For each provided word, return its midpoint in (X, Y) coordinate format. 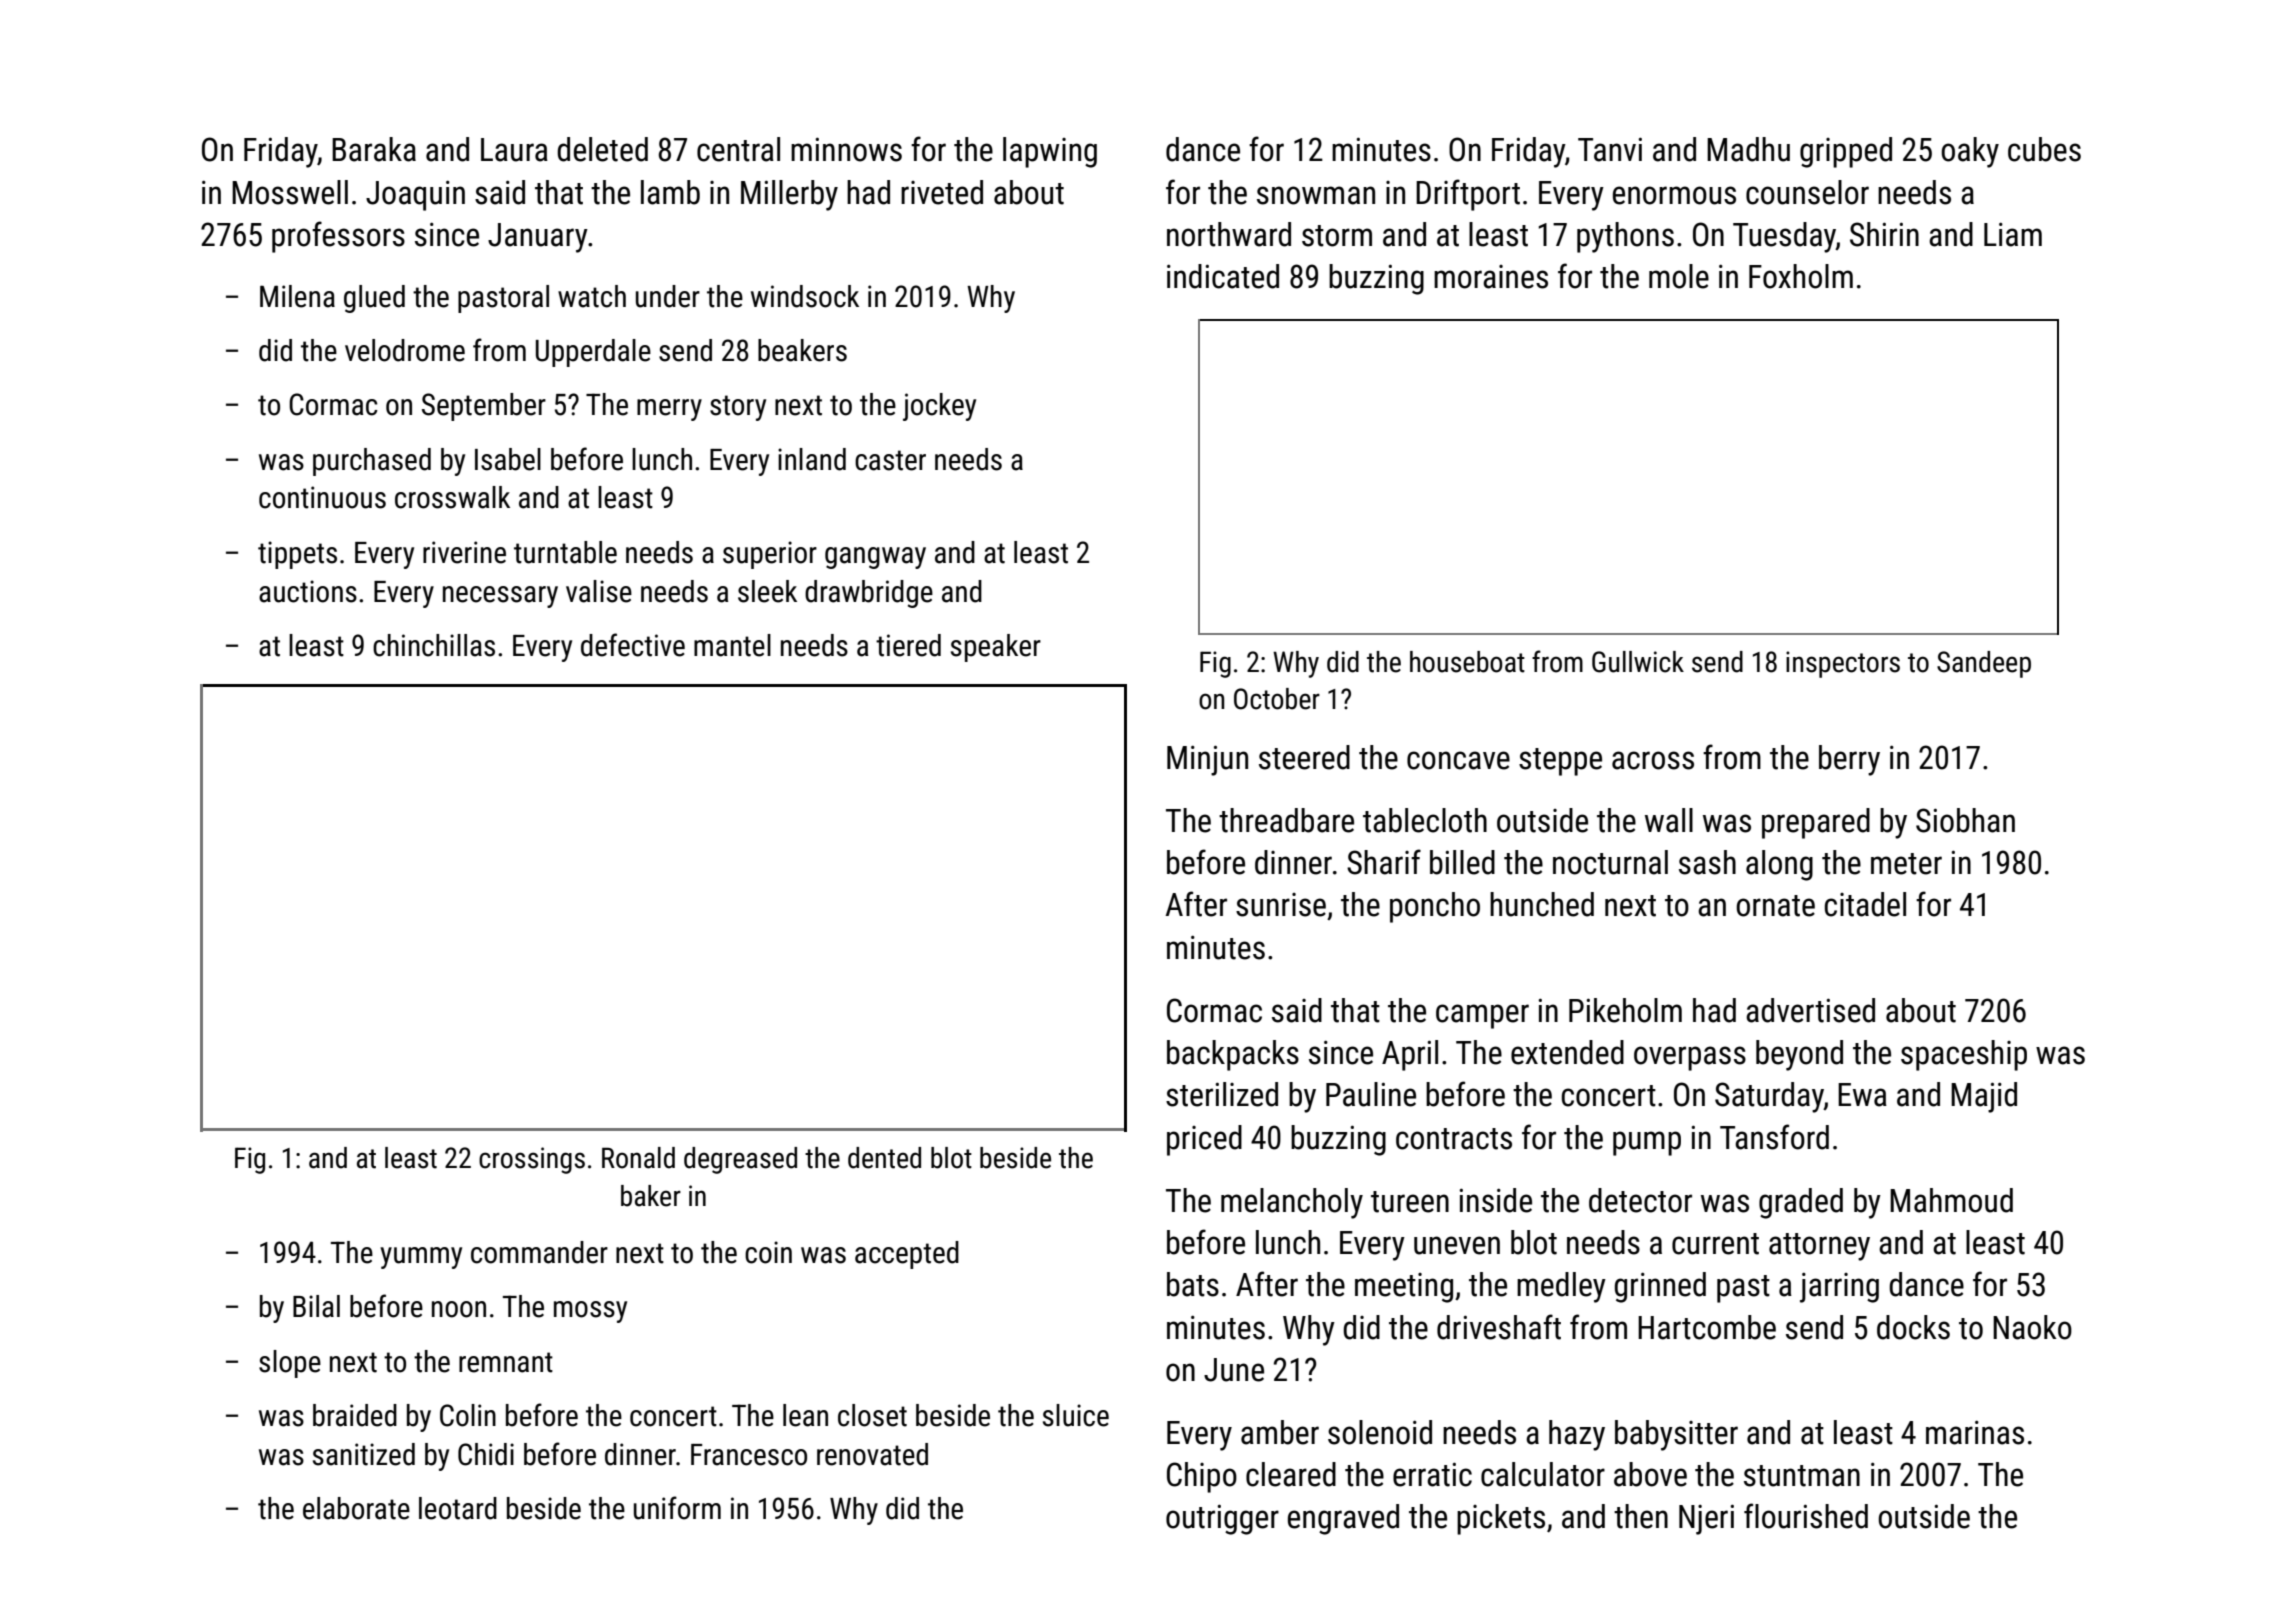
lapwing (1050, 152)
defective (633, 645)
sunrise (1281, 905)
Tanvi (1610, 149)
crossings (532, 1160)
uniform (677, 1508)
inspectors (1843, 664)
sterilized (1222, 1094)
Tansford (1774, 1137)
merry (669, 410)
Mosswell (290, 192)
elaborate (356, 1508)
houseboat (1467, 662)
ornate (1775, 906)
